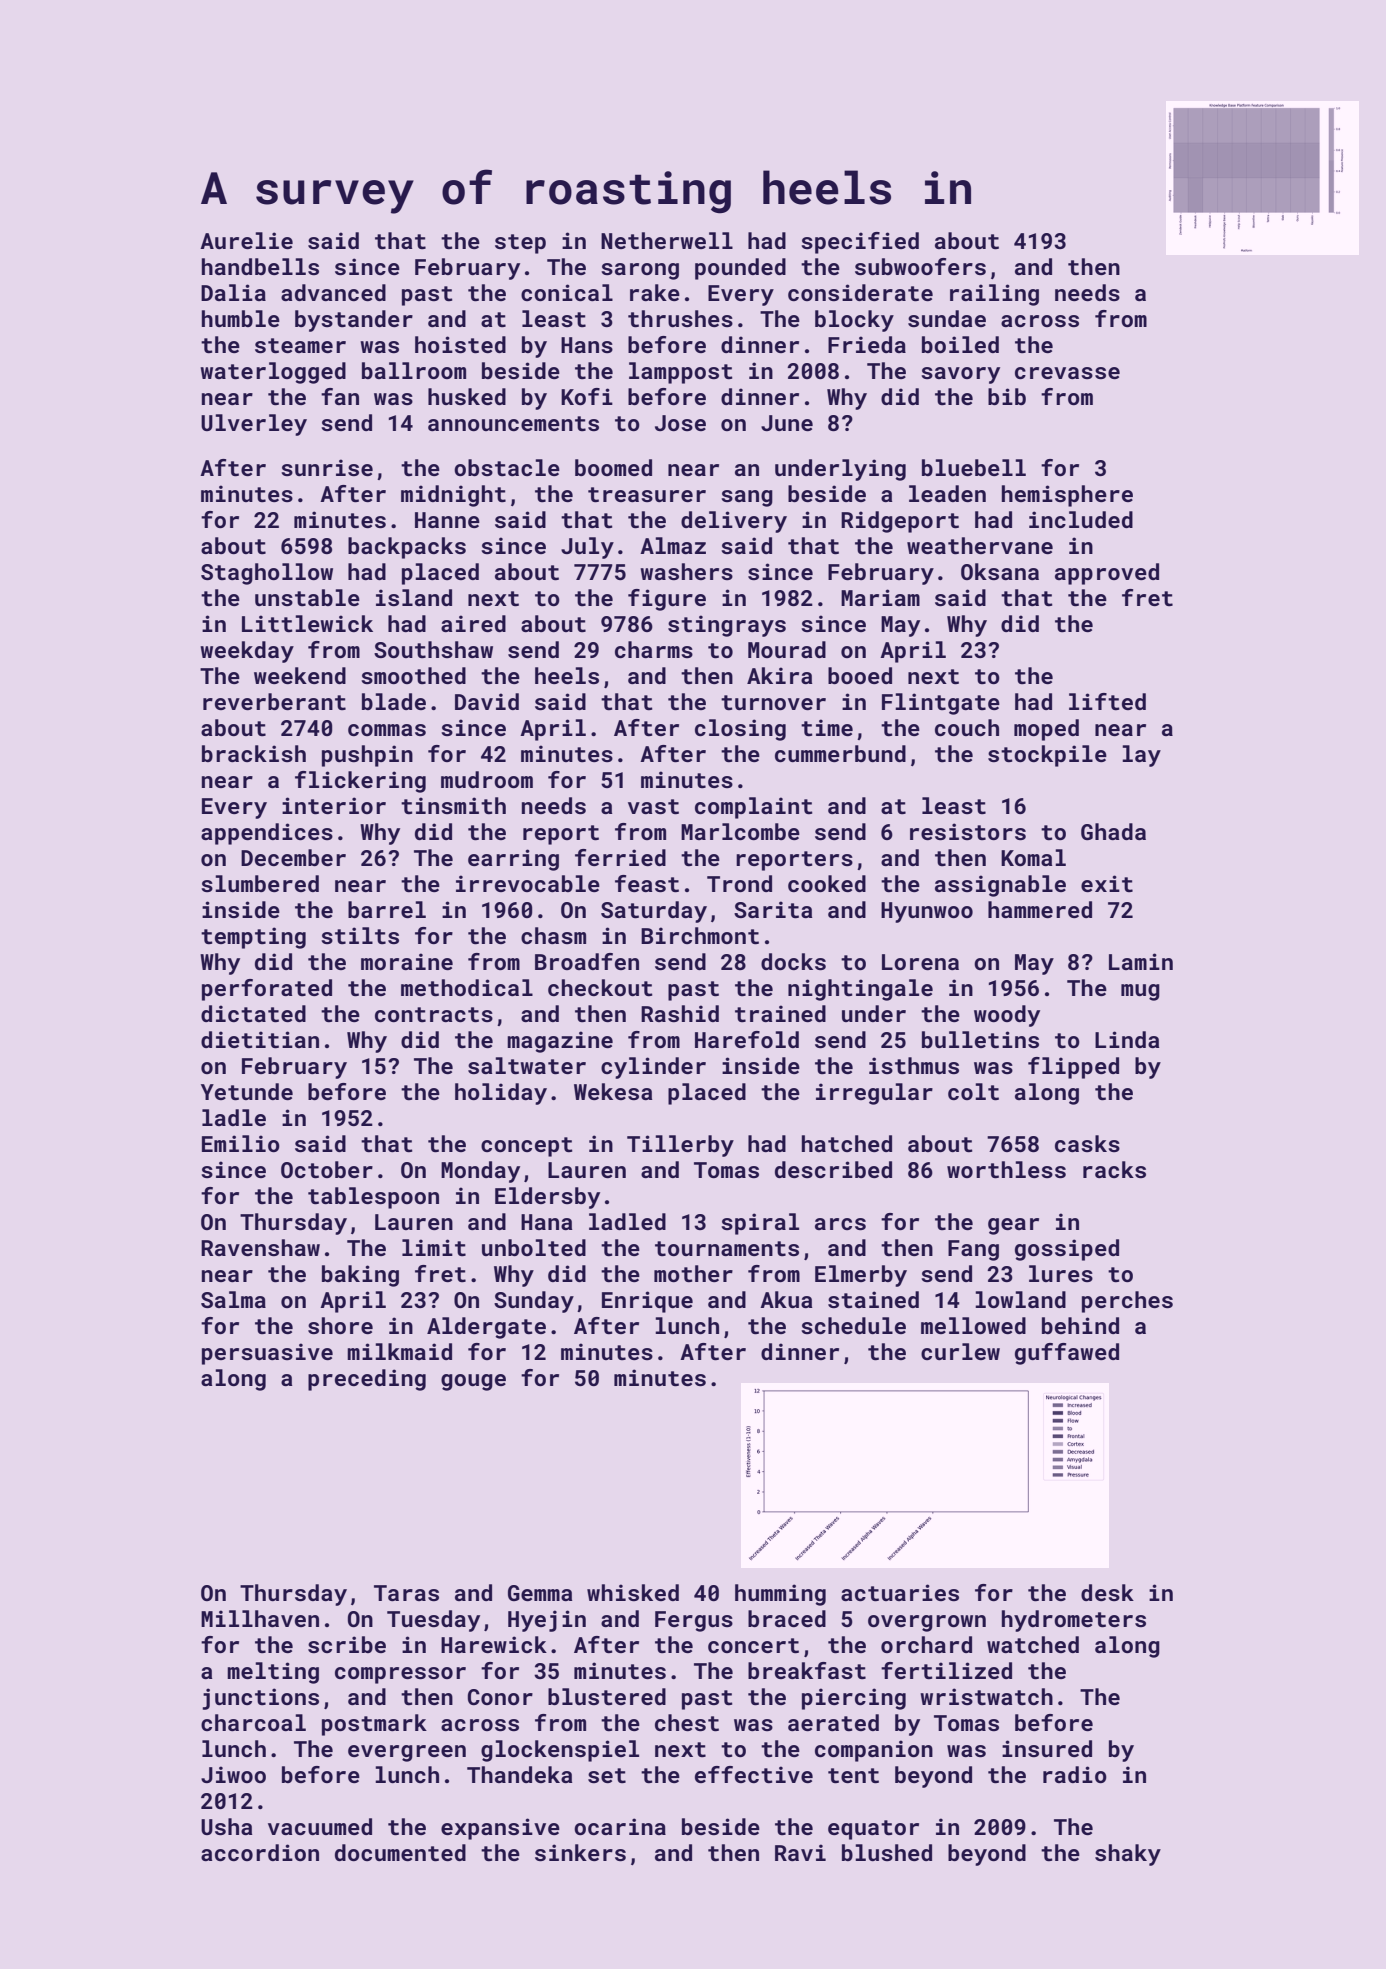 This image has width=1386, height=1969. I want to click on hydrometers, so click(1074, 1621).
